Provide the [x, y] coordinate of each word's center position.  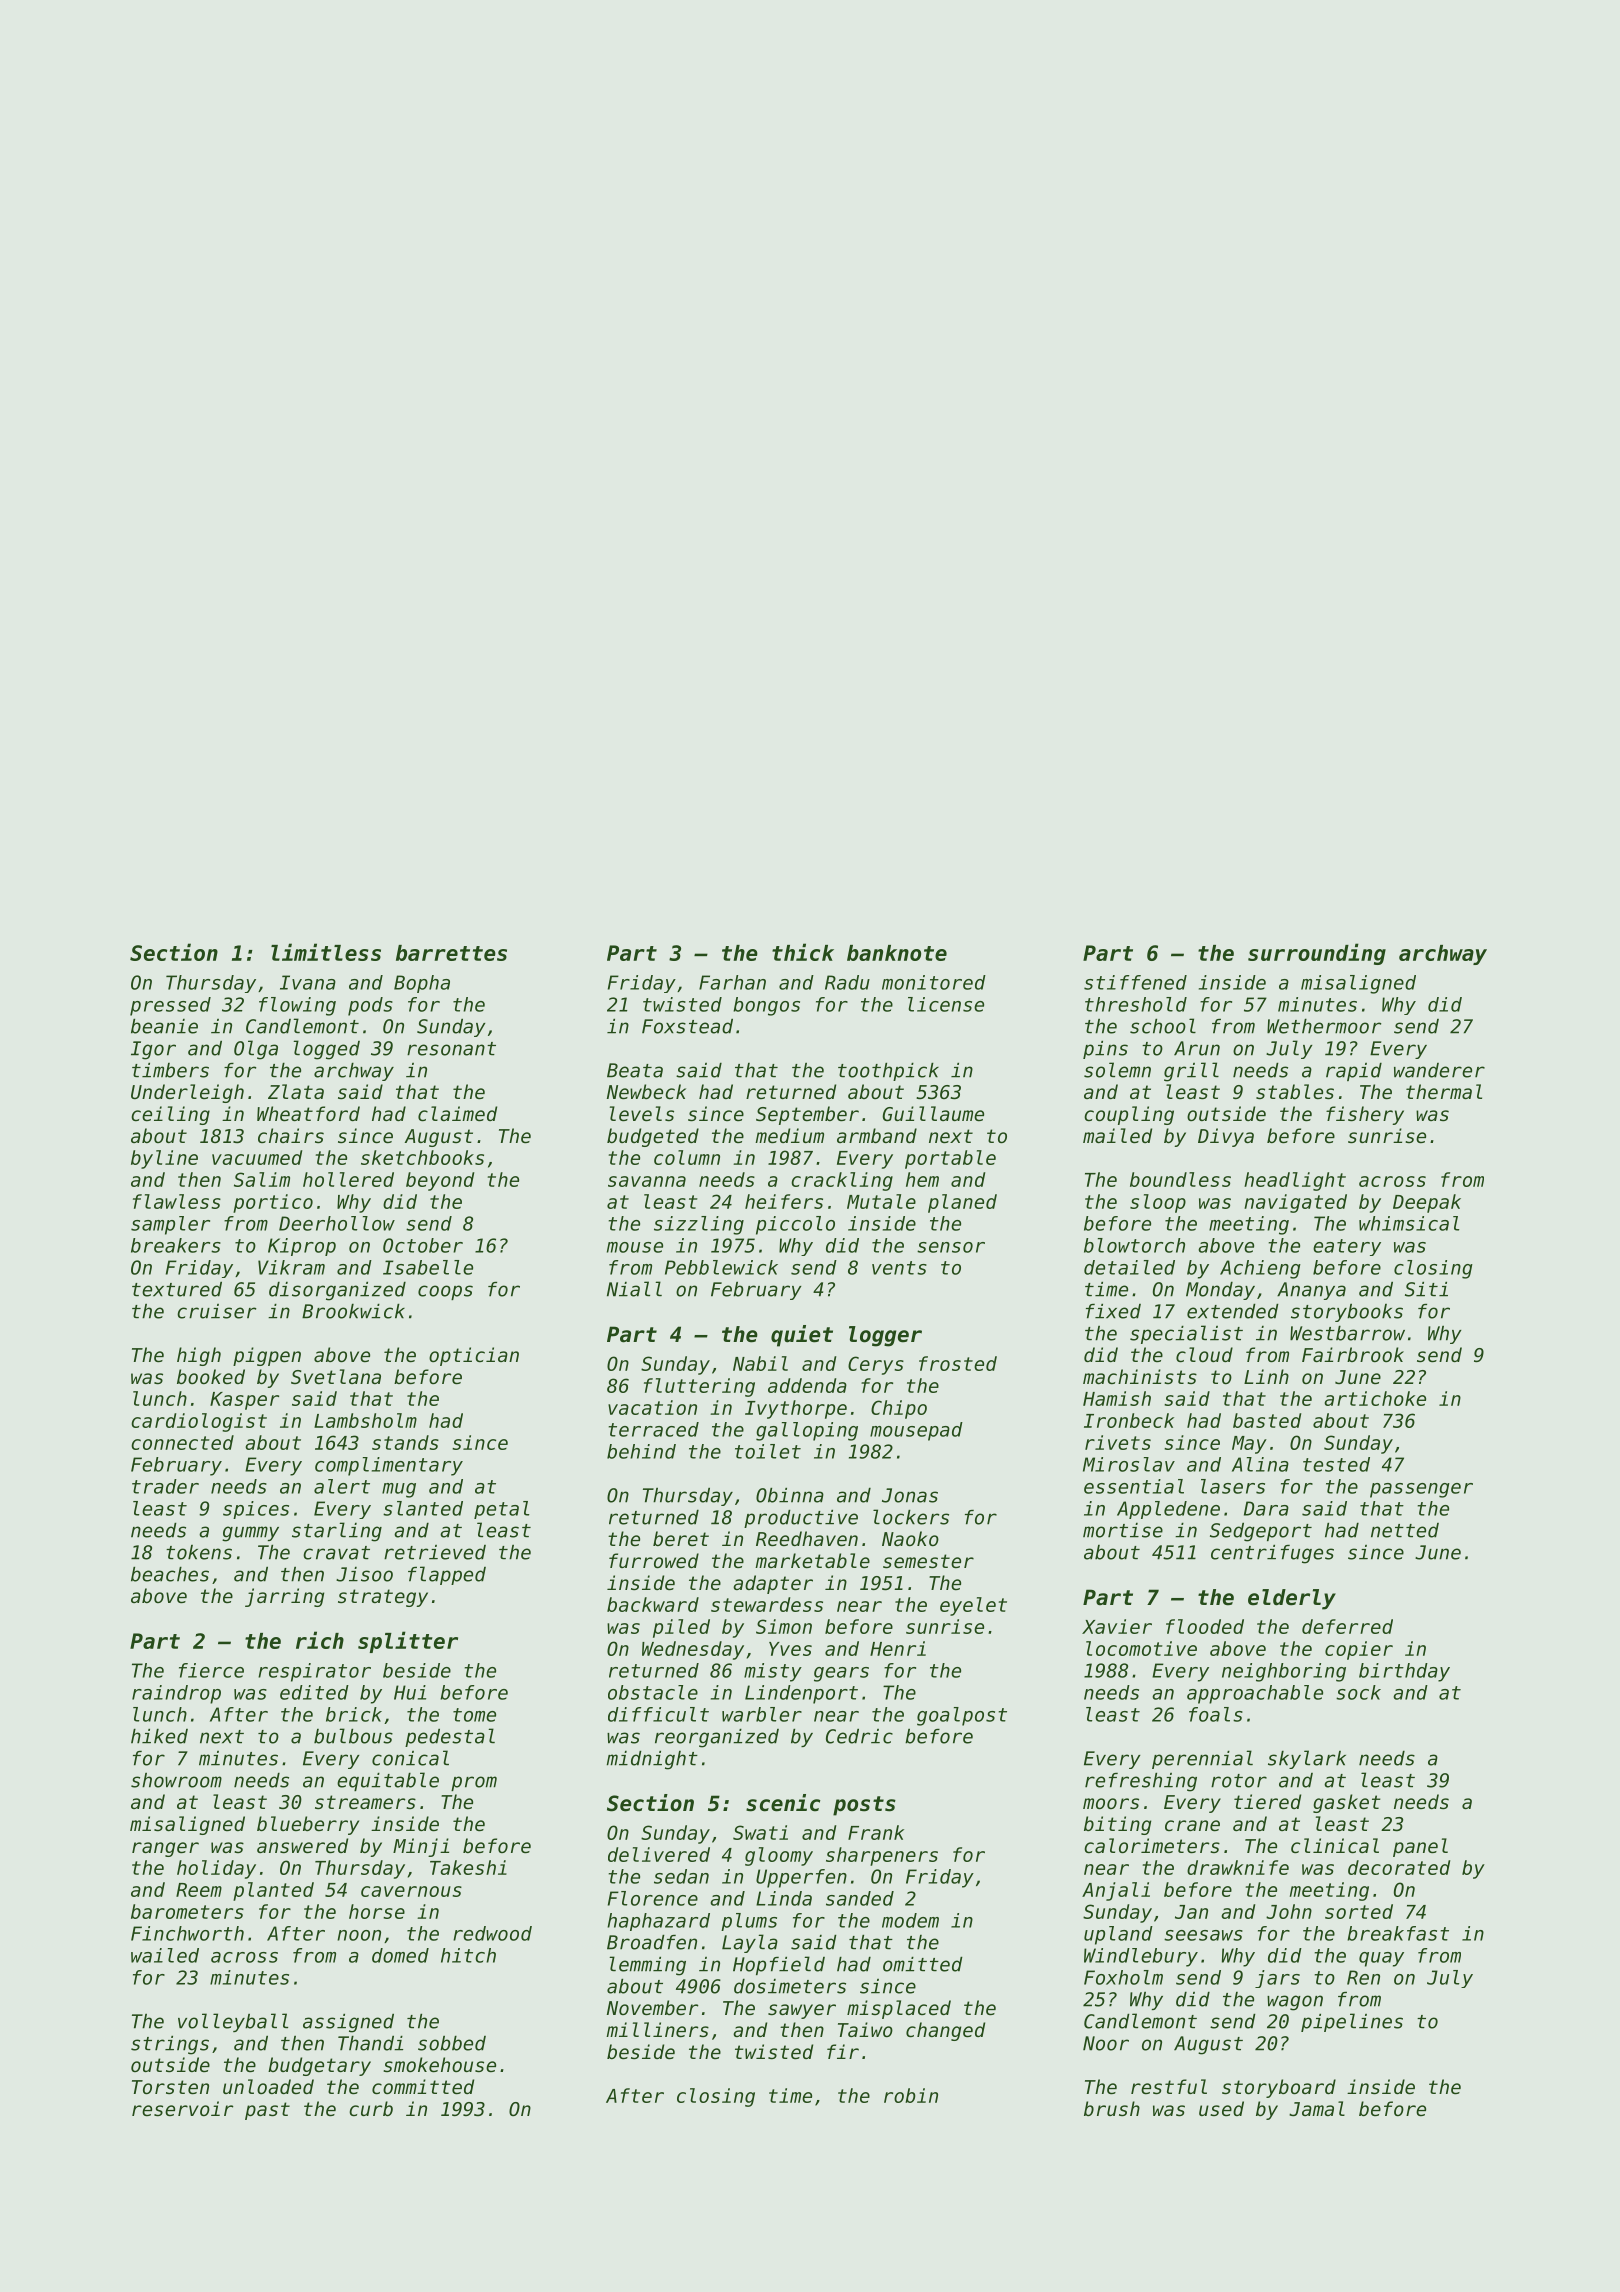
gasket [1346, 1803]
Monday [1220, 1291]
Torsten [170, 2087]
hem [922, 1179]
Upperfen [801, 1878]
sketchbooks [422, 1157]
